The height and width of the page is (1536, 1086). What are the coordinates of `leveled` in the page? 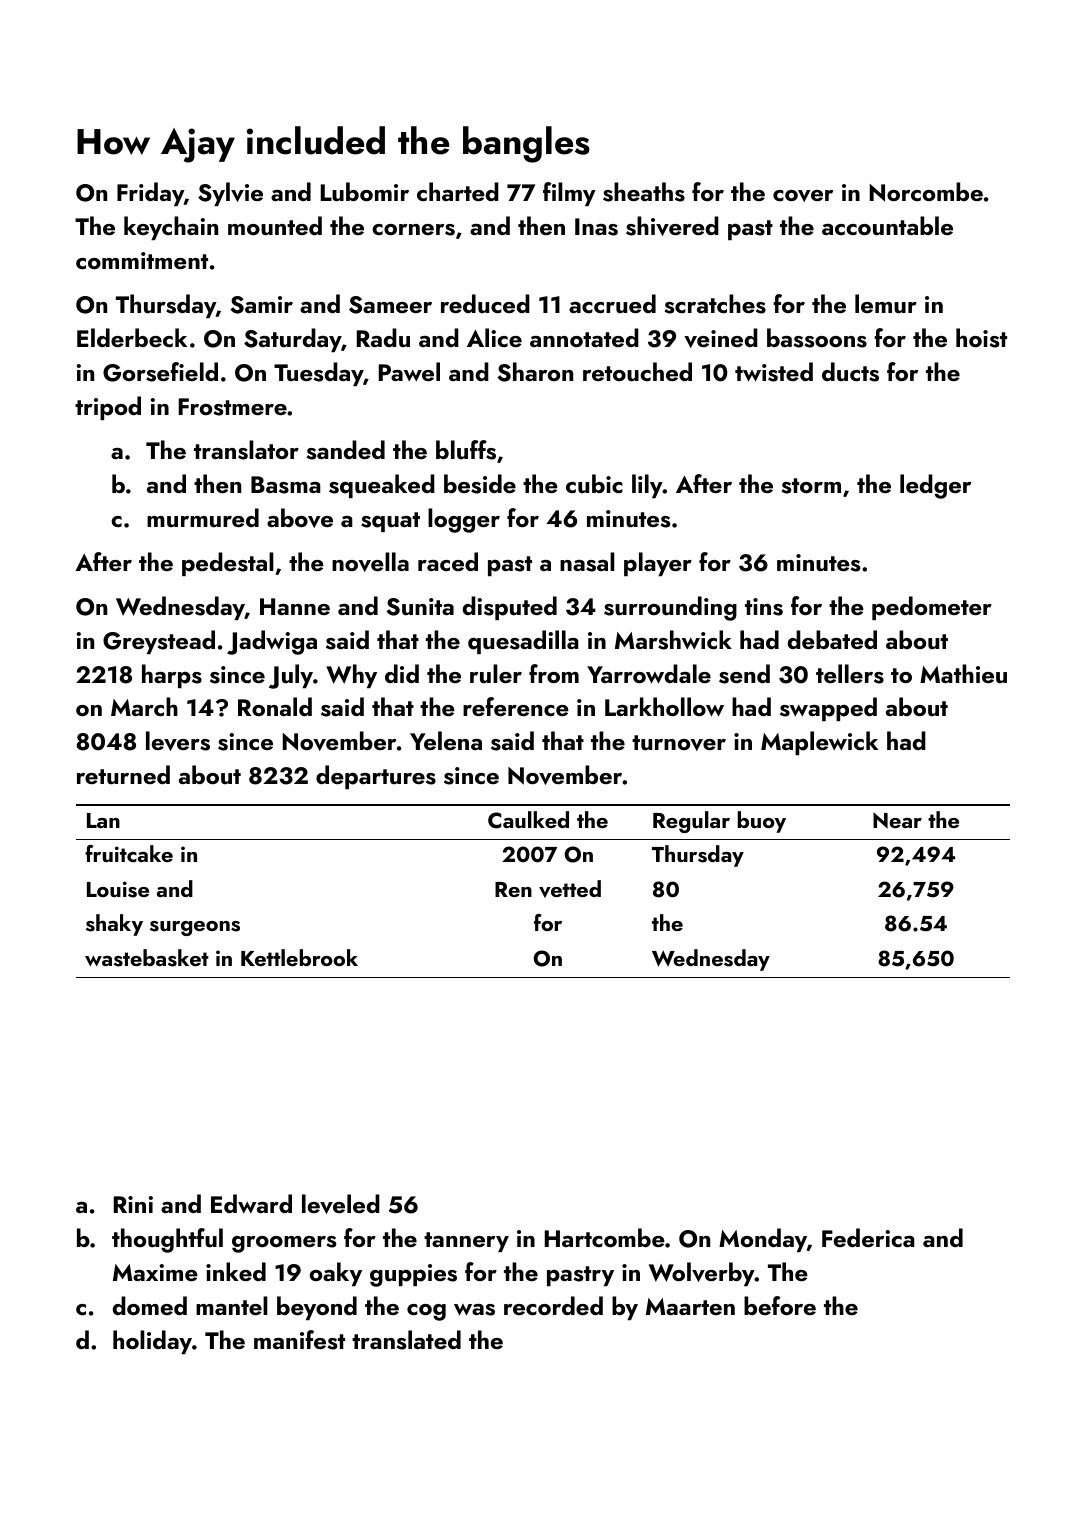 It's located at (341, 1204).
